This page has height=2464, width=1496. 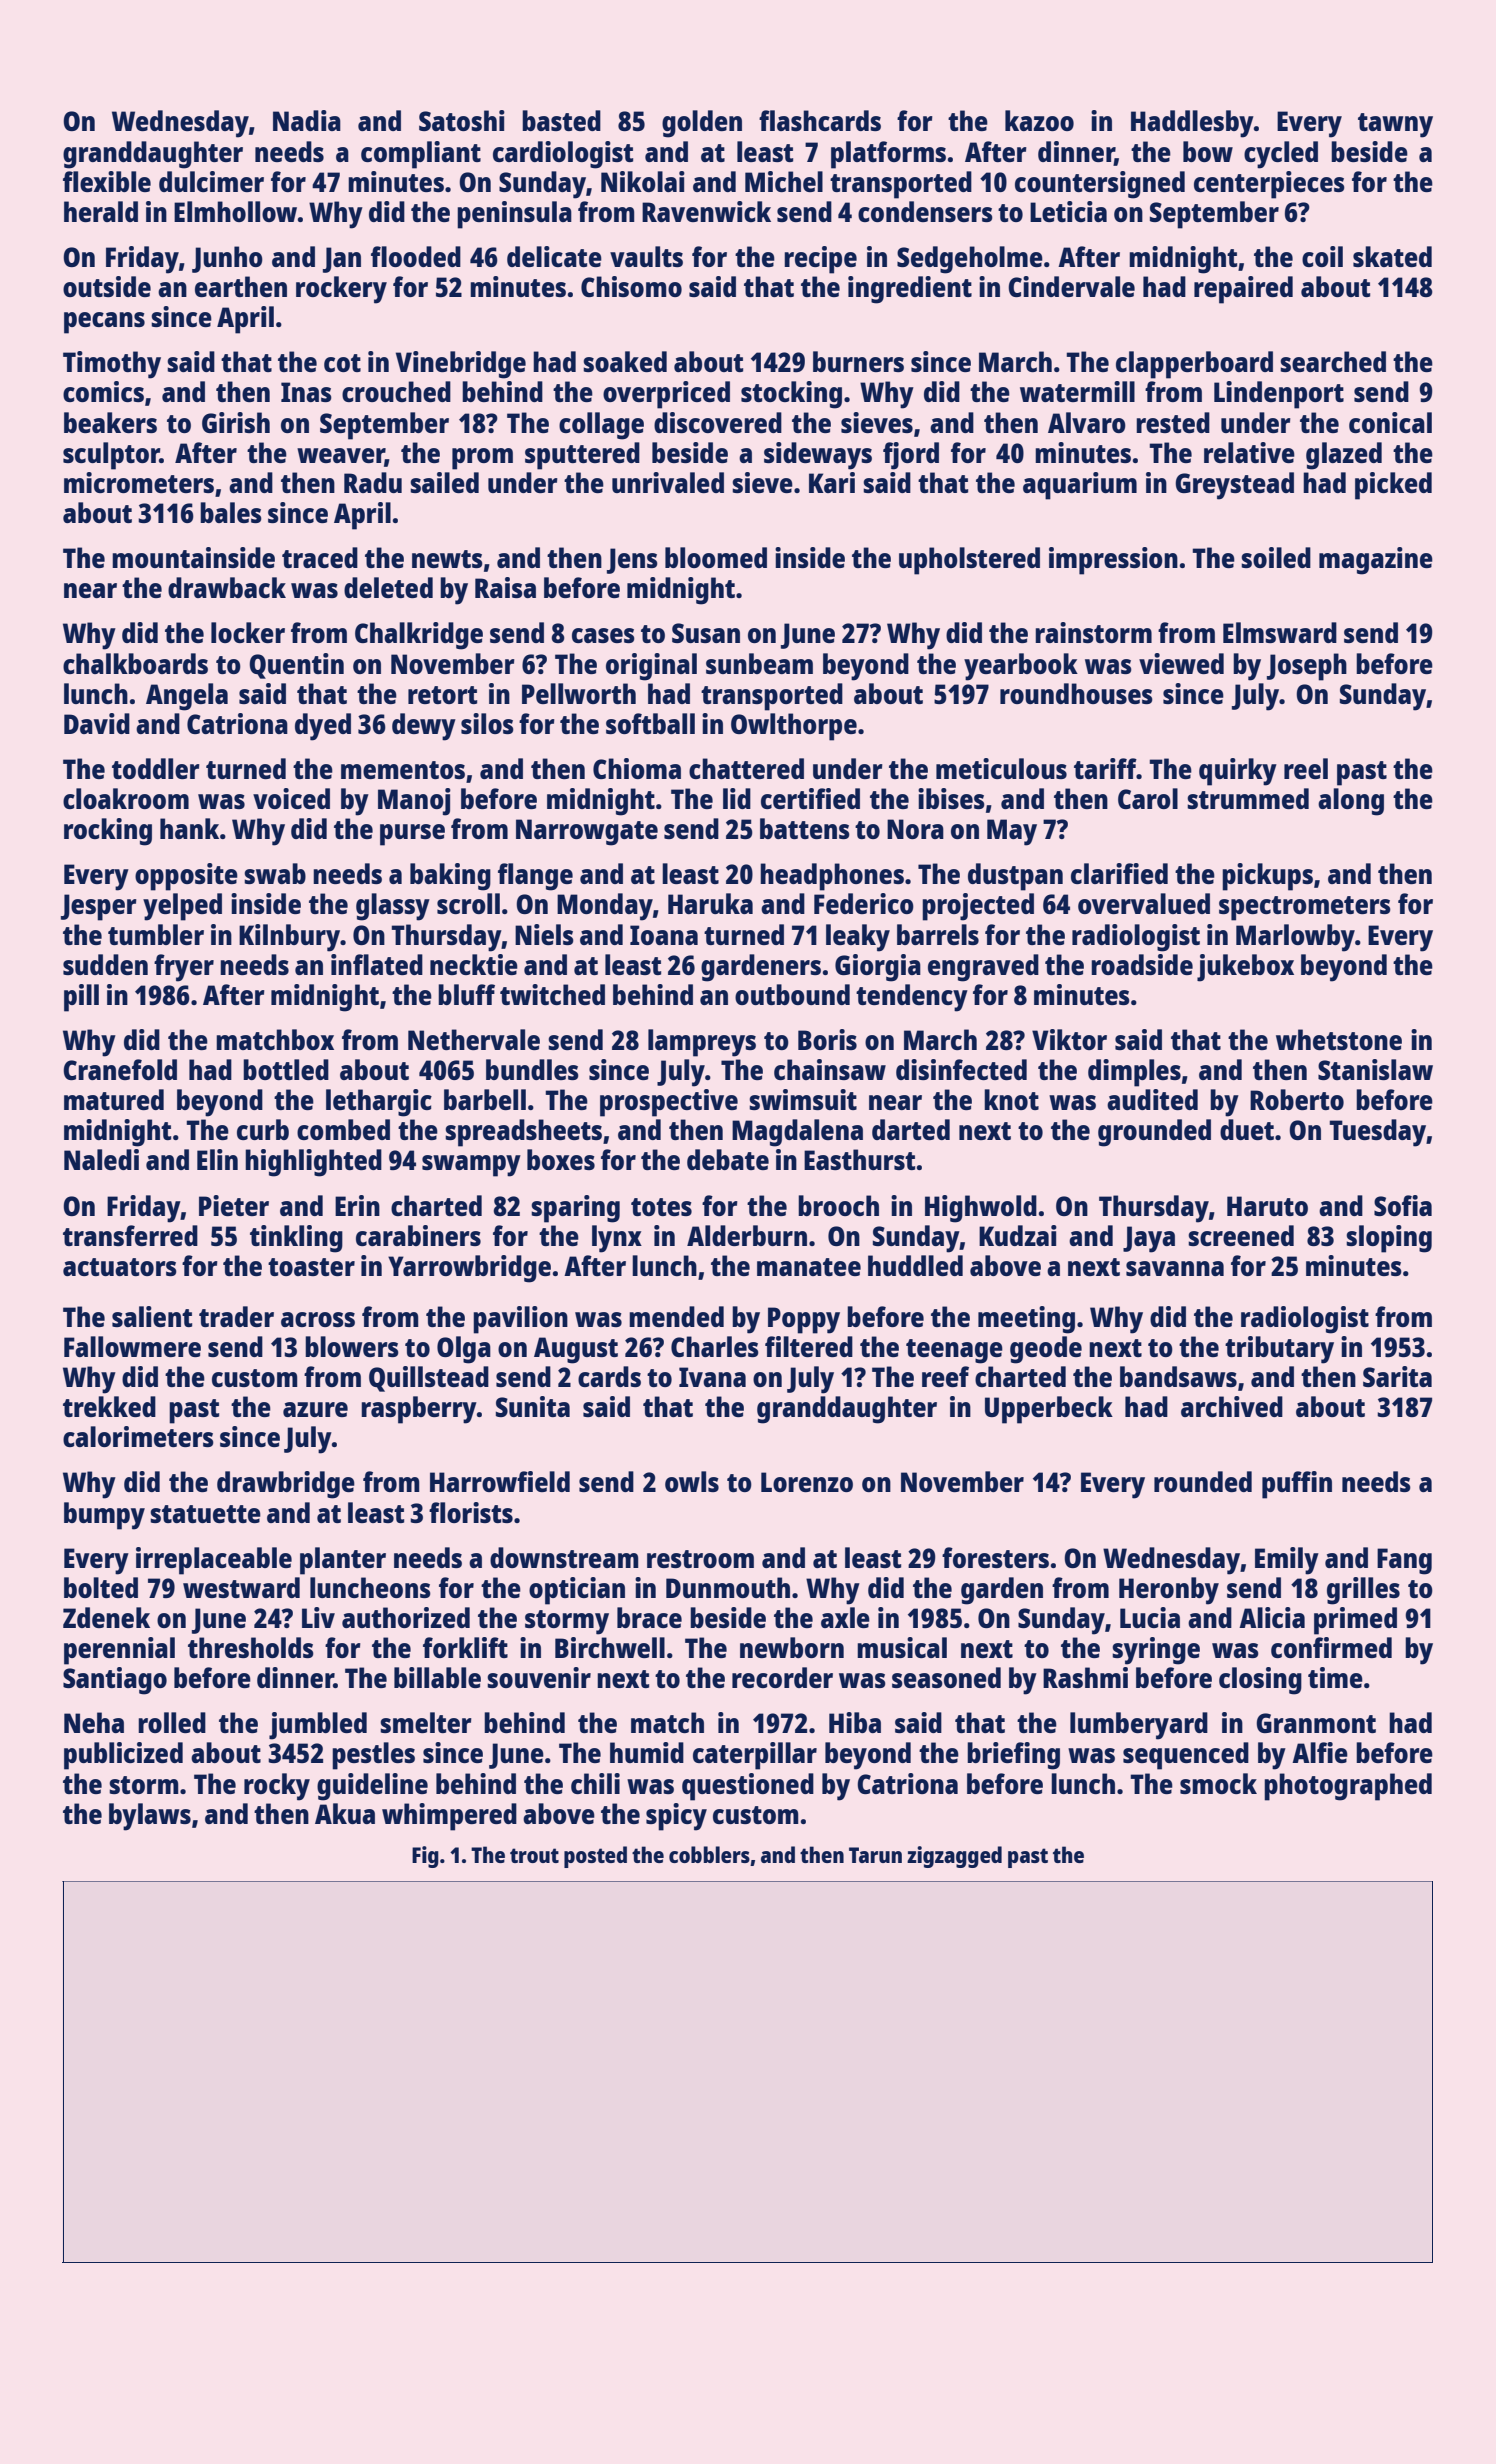 I want to click on actuators, so click(x=120, y=1267).
